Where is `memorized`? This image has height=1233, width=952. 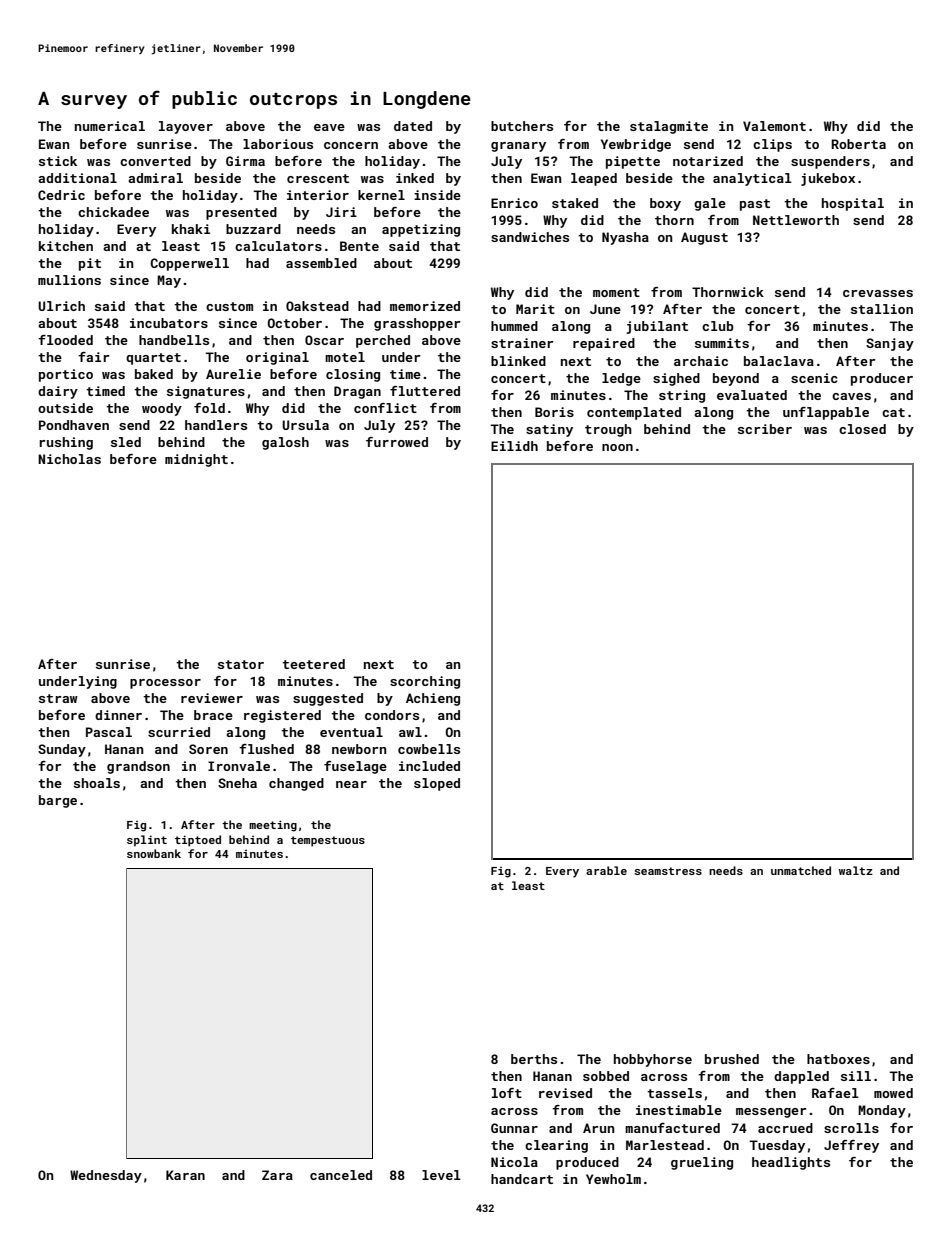 memorized is located at coordinates (425, 306).
